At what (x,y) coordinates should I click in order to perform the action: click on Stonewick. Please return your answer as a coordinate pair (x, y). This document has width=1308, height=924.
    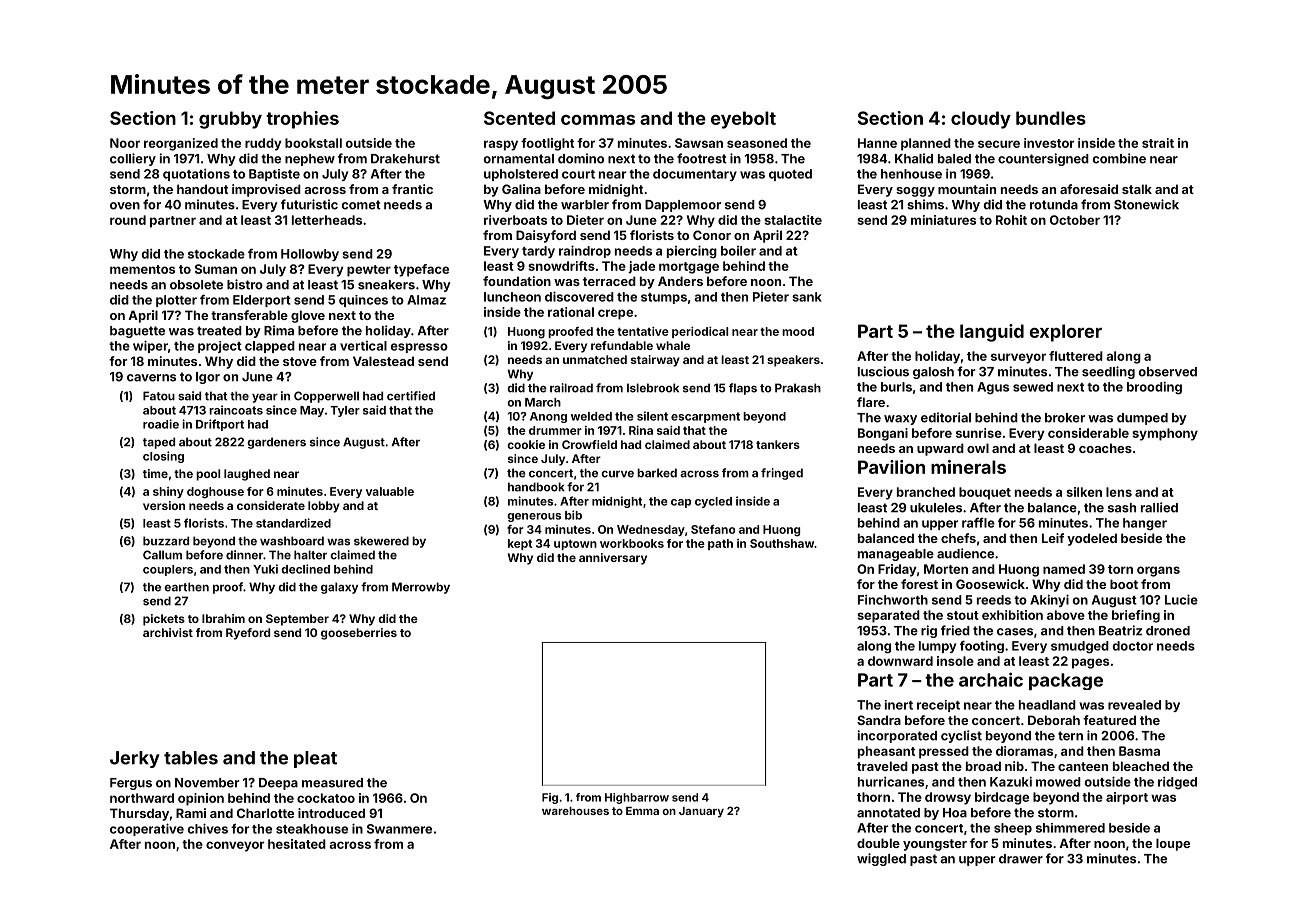
    Looking at the image, I should click on (1146, 204).
